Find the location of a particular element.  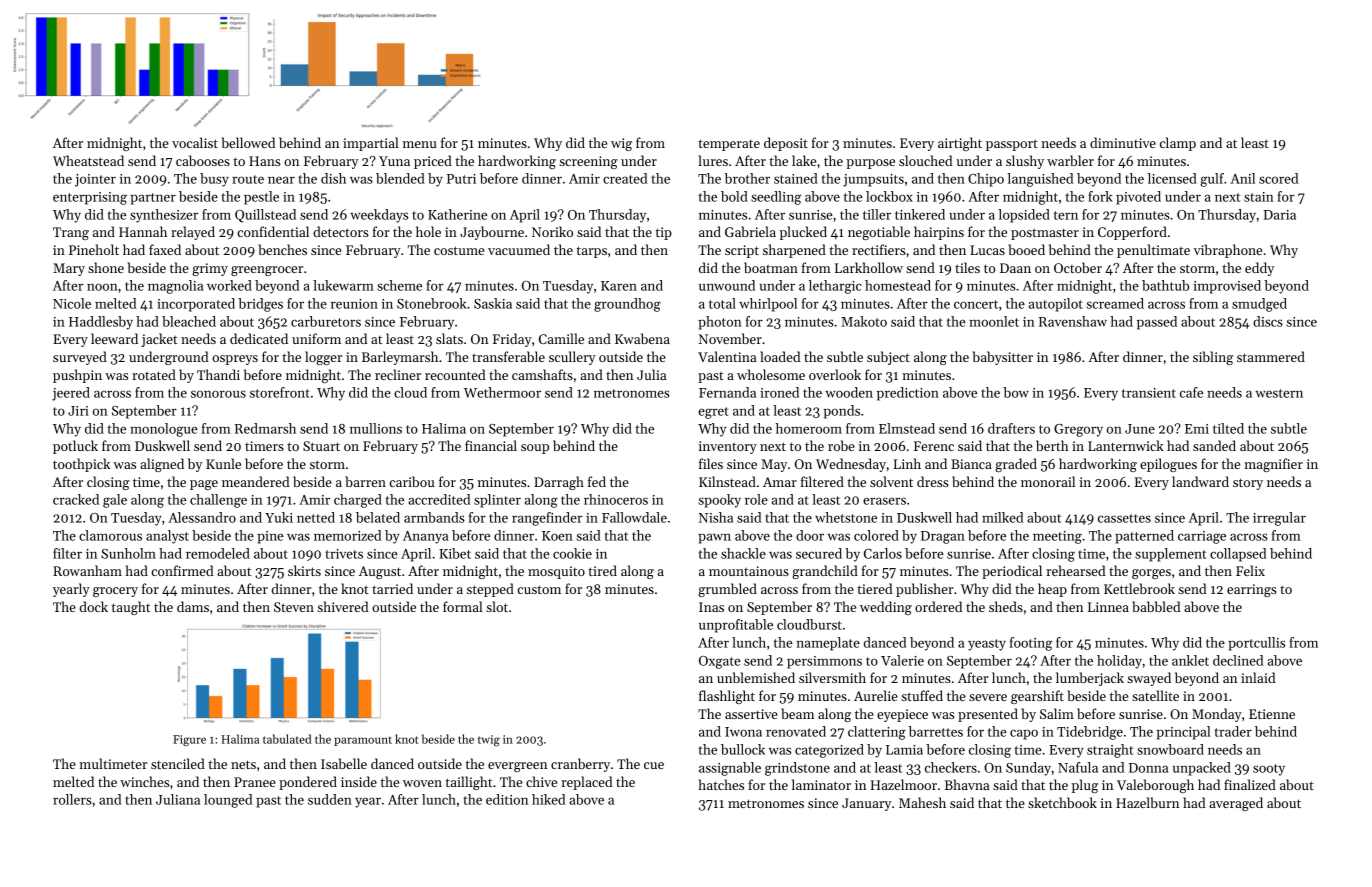

cassettes is located at coordinates (1124, 518).
